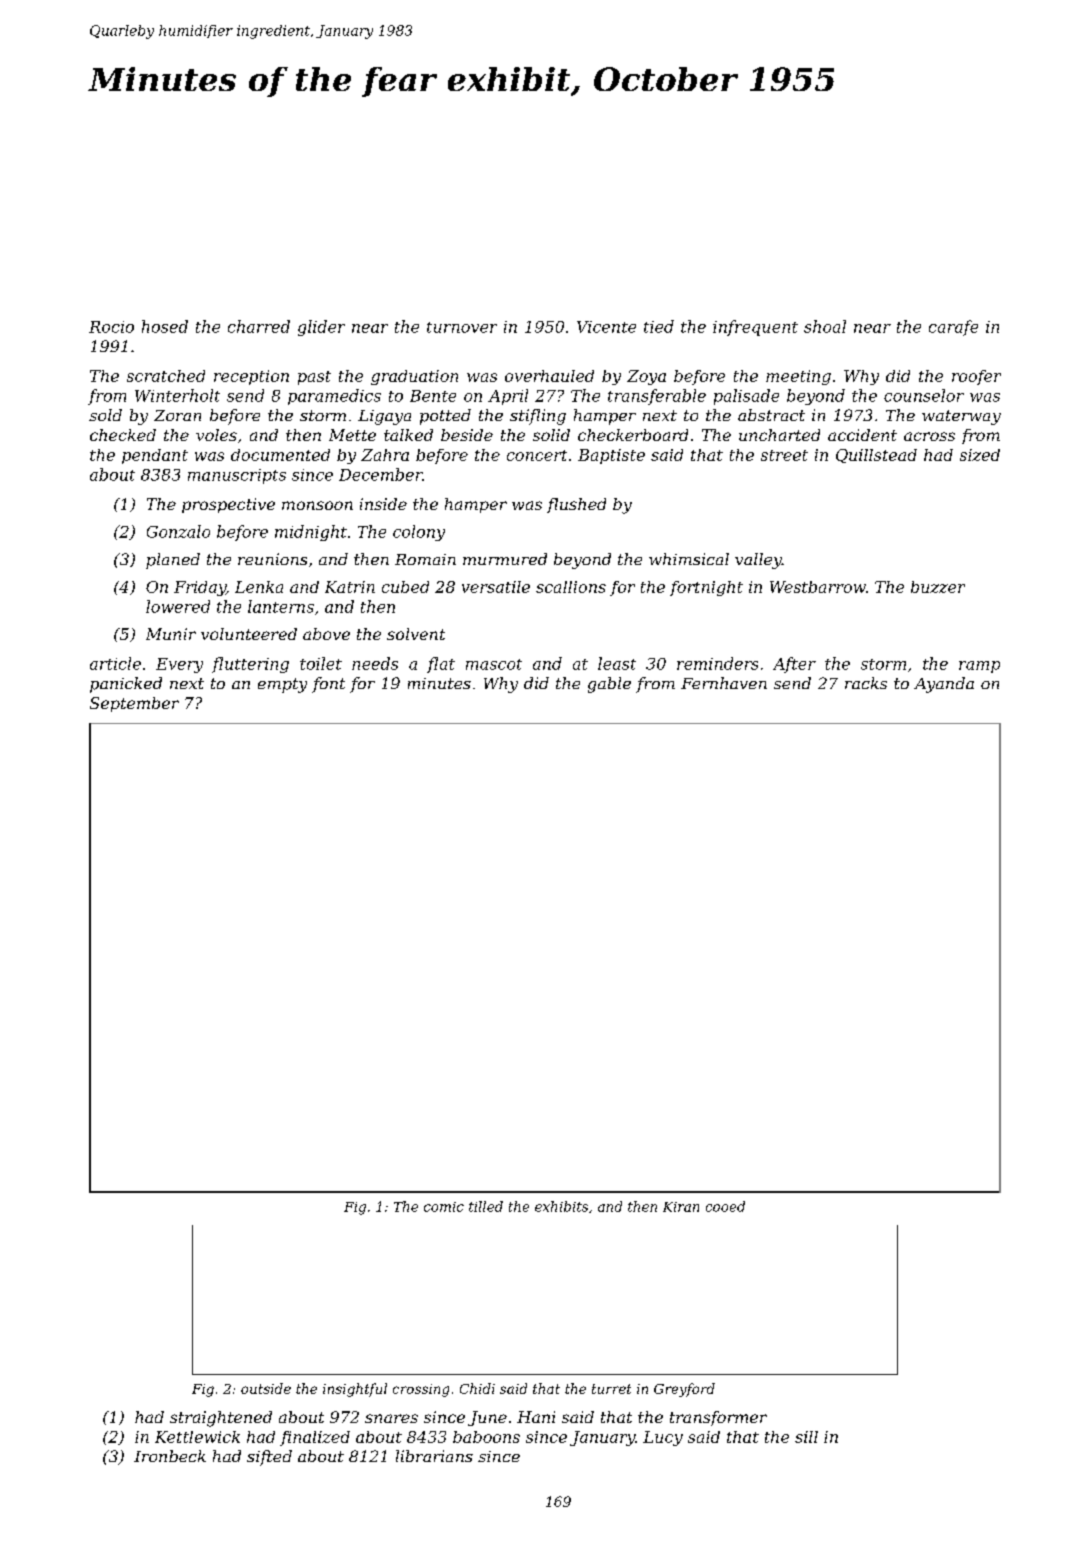 Image resolution: width=1090 pixels, height=1542 pixels. Describe the element at coordinates (609, 685) in the screenshot. I see `gable` at that location.
